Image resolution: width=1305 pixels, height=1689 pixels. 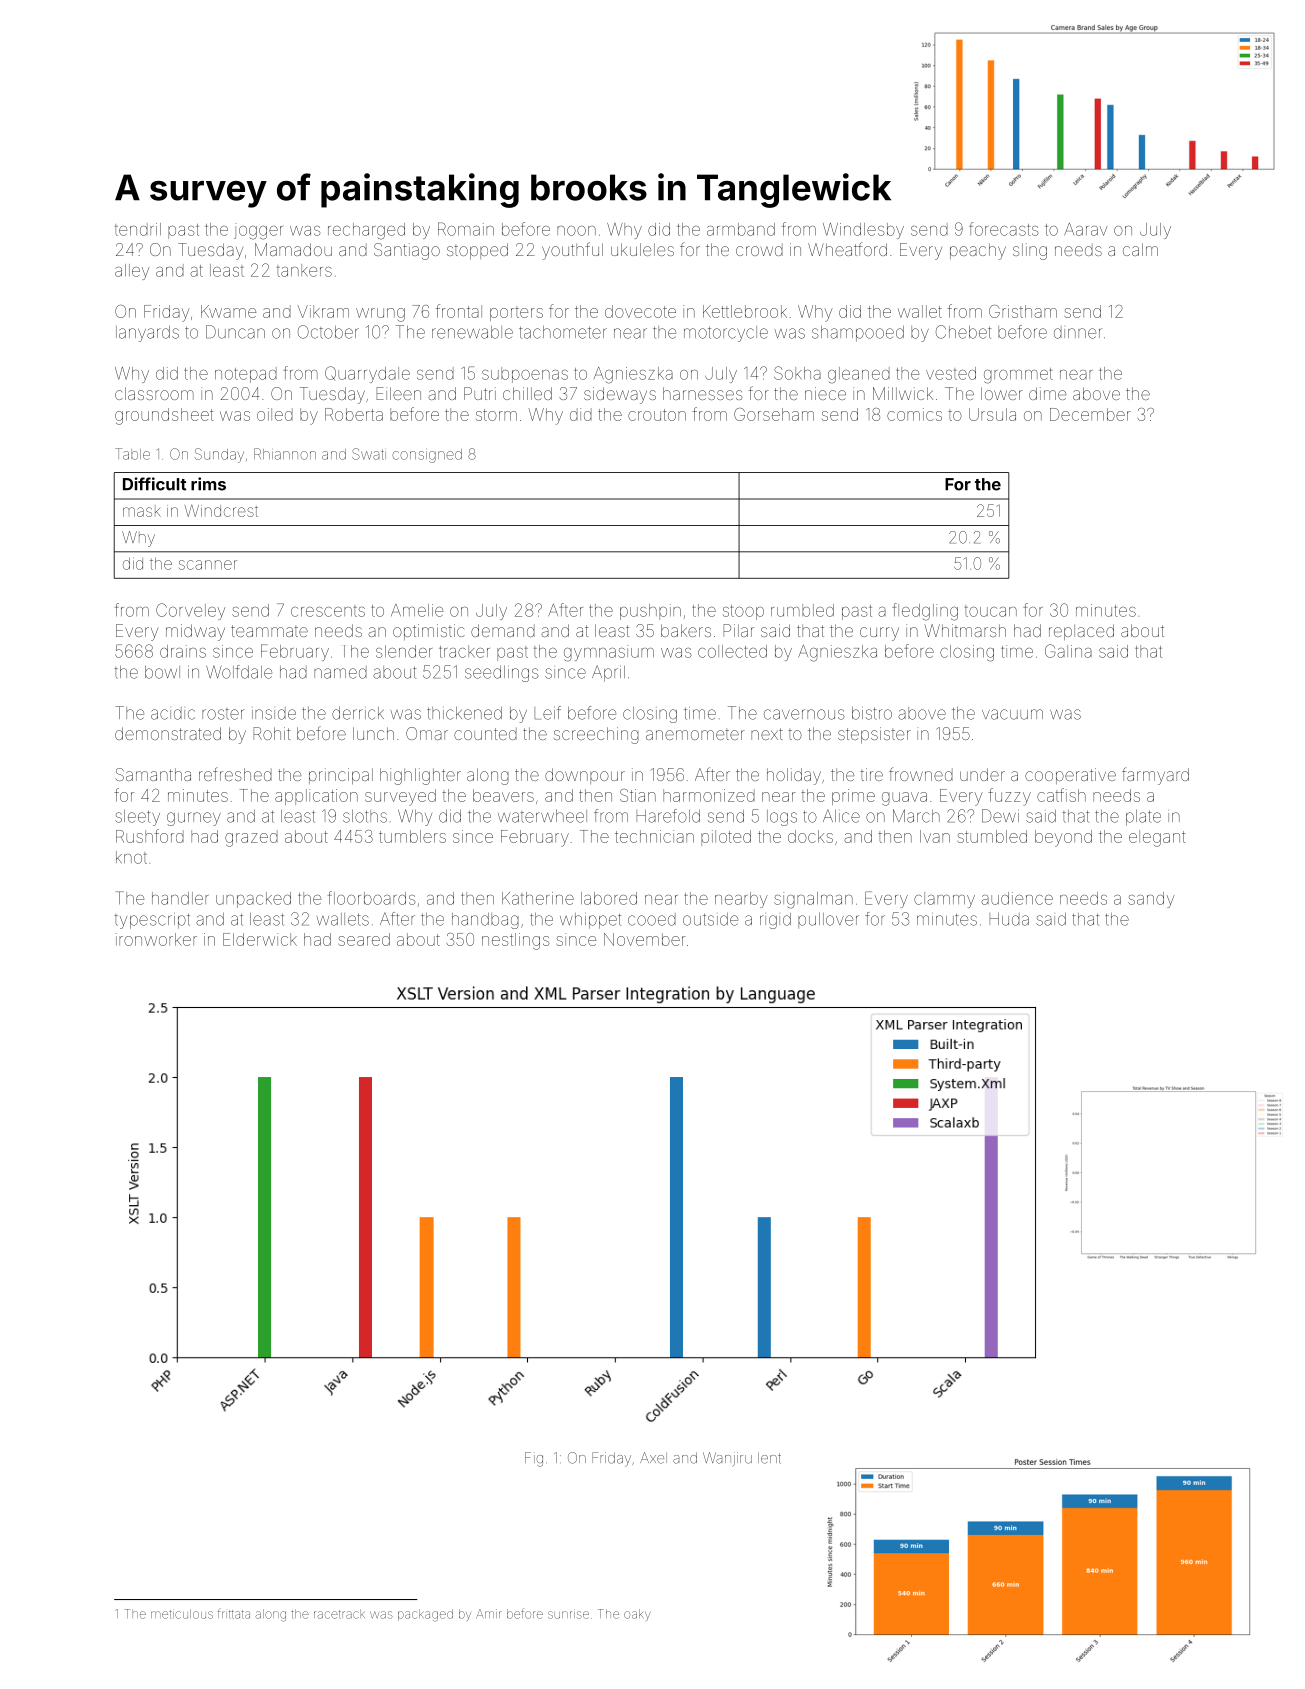 I want to click on meticulous, so click(x=182, y=1614).
